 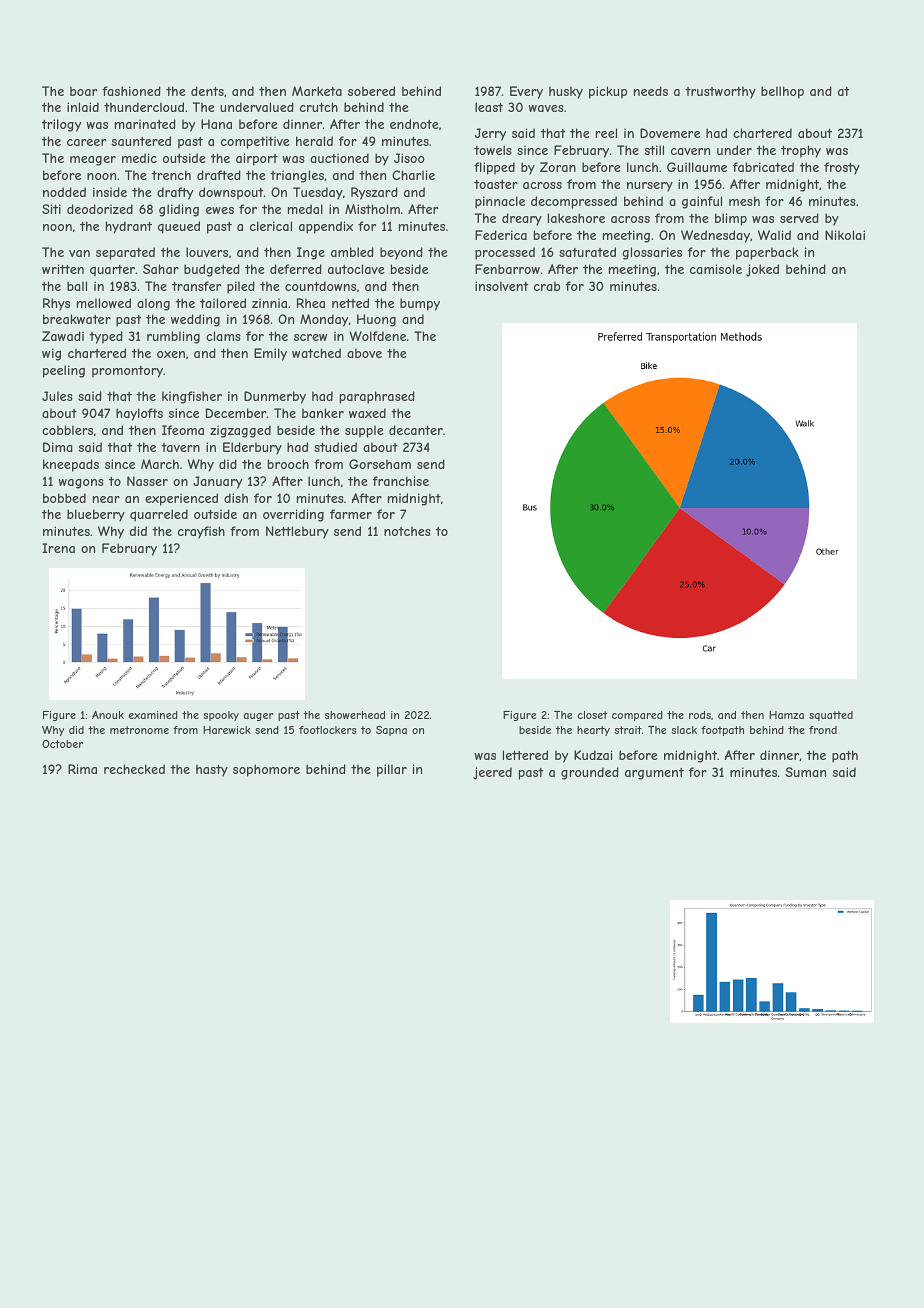 I want to click on Hamza, so click(x=786, y=715).
